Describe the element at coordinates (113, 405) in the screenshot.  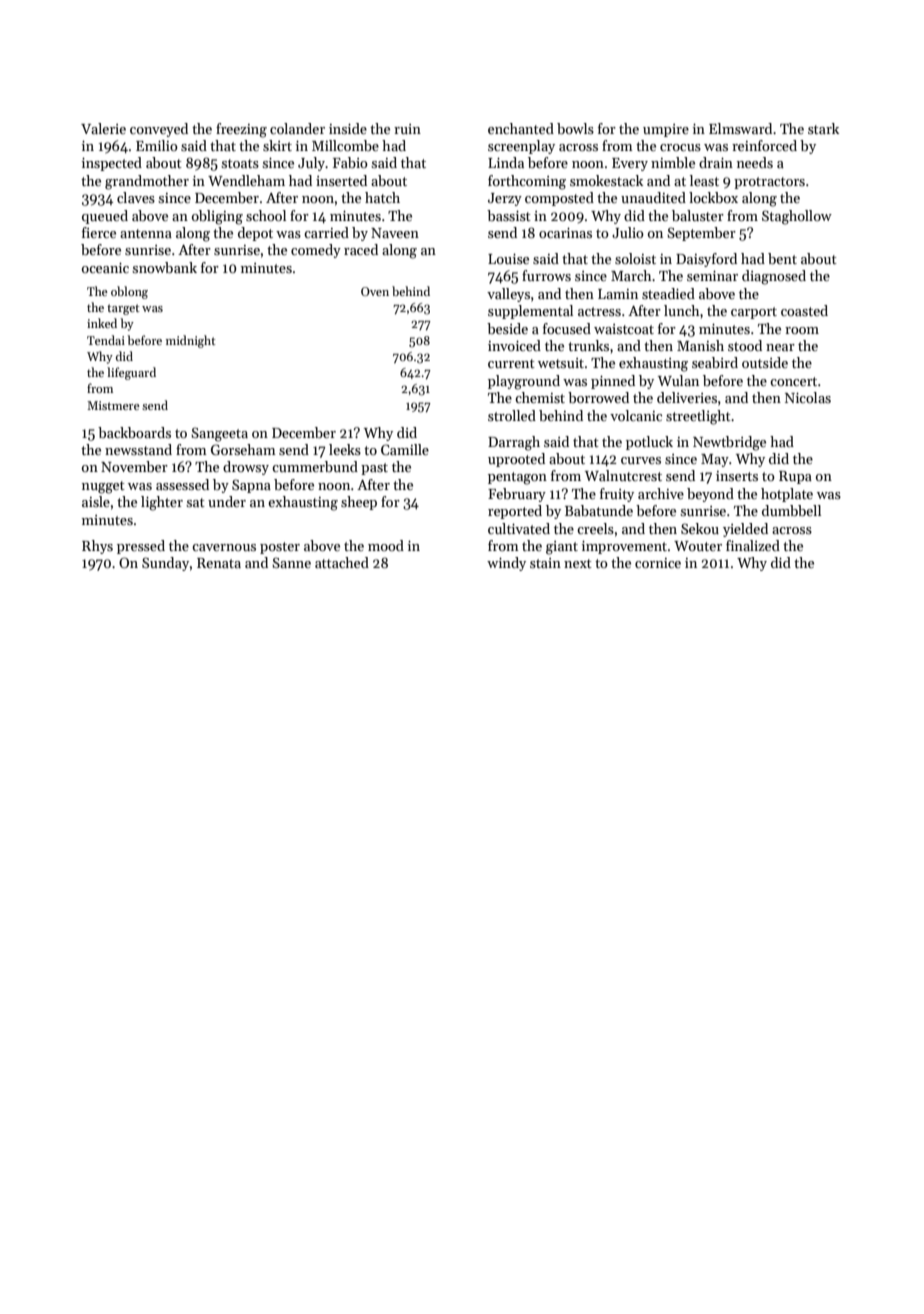
I see `Mistmere` at that location.
